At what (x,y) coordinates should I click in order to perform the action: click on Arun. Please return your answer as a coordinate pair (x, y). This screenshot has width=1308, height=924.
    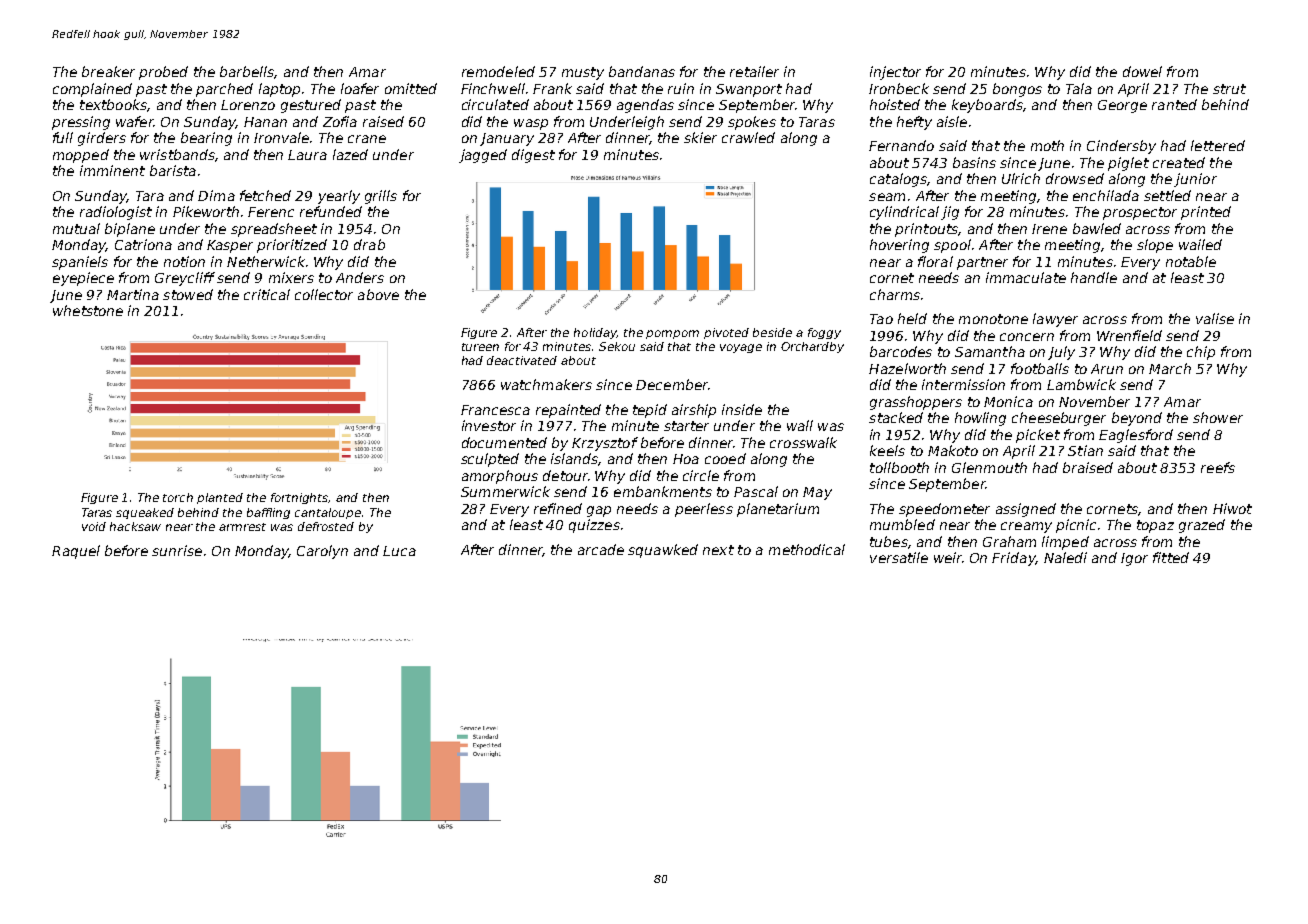
    Looking at the image, I should click on (1107, 369).
